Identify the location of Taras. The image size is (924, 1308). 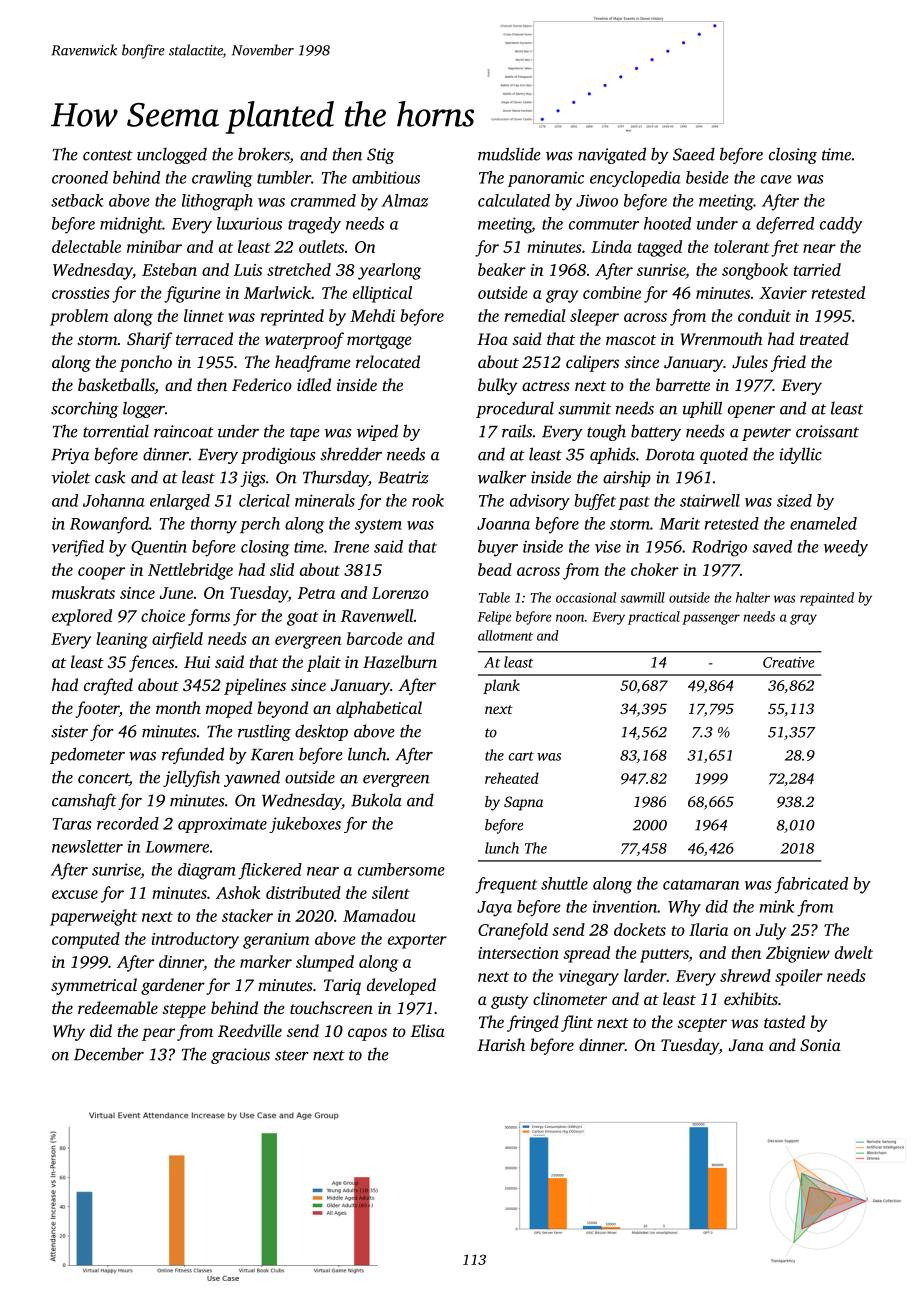
(72, 824).
